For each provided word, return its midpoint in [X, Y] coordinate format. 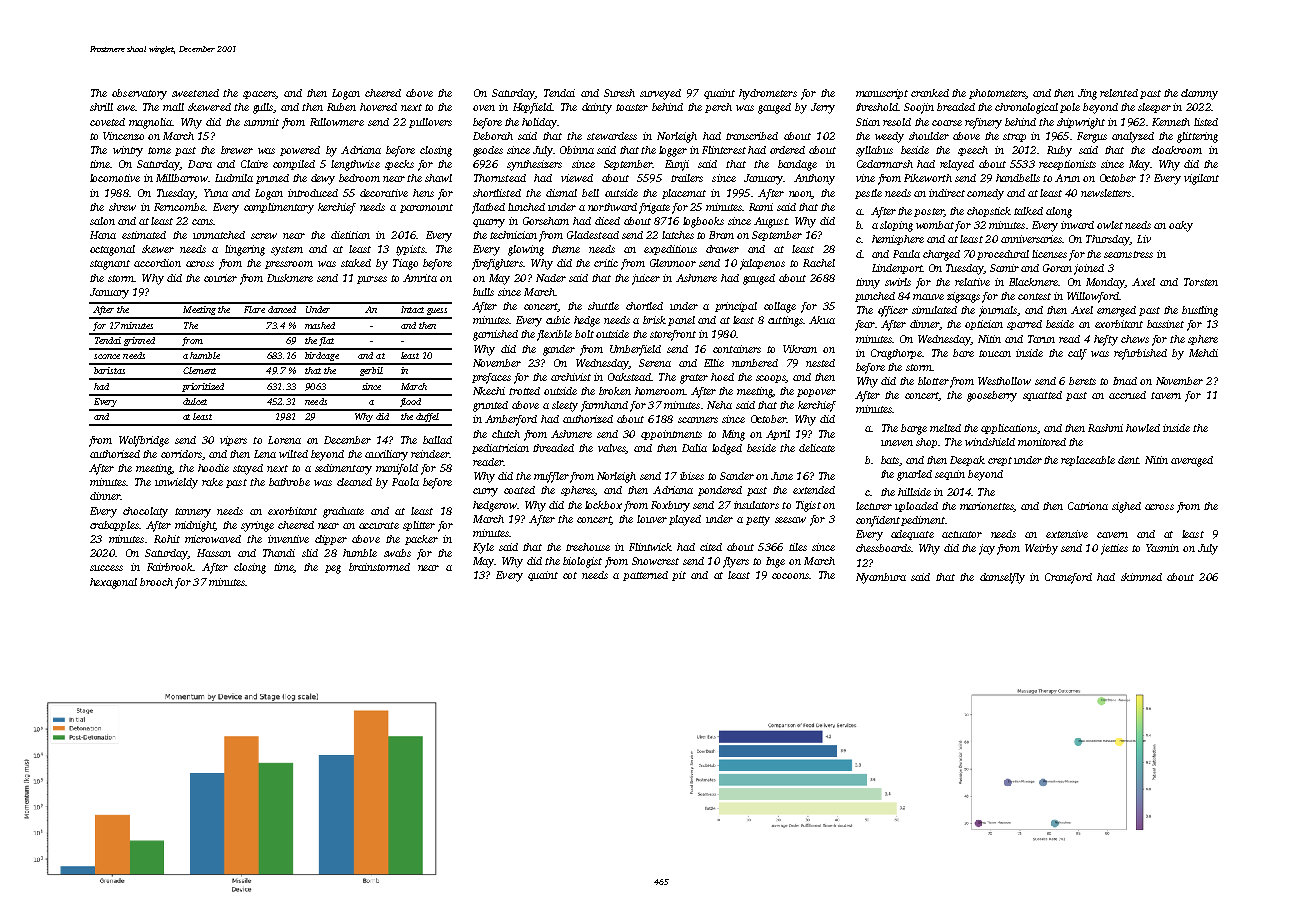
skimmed [1141, 577]
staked [356, 263]
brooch [156, 582]
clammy [1199, 94]
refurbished [1140, 354]
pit [679, 576]
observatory [139, 94]
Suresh [619, 93]
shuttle [603, 306]
